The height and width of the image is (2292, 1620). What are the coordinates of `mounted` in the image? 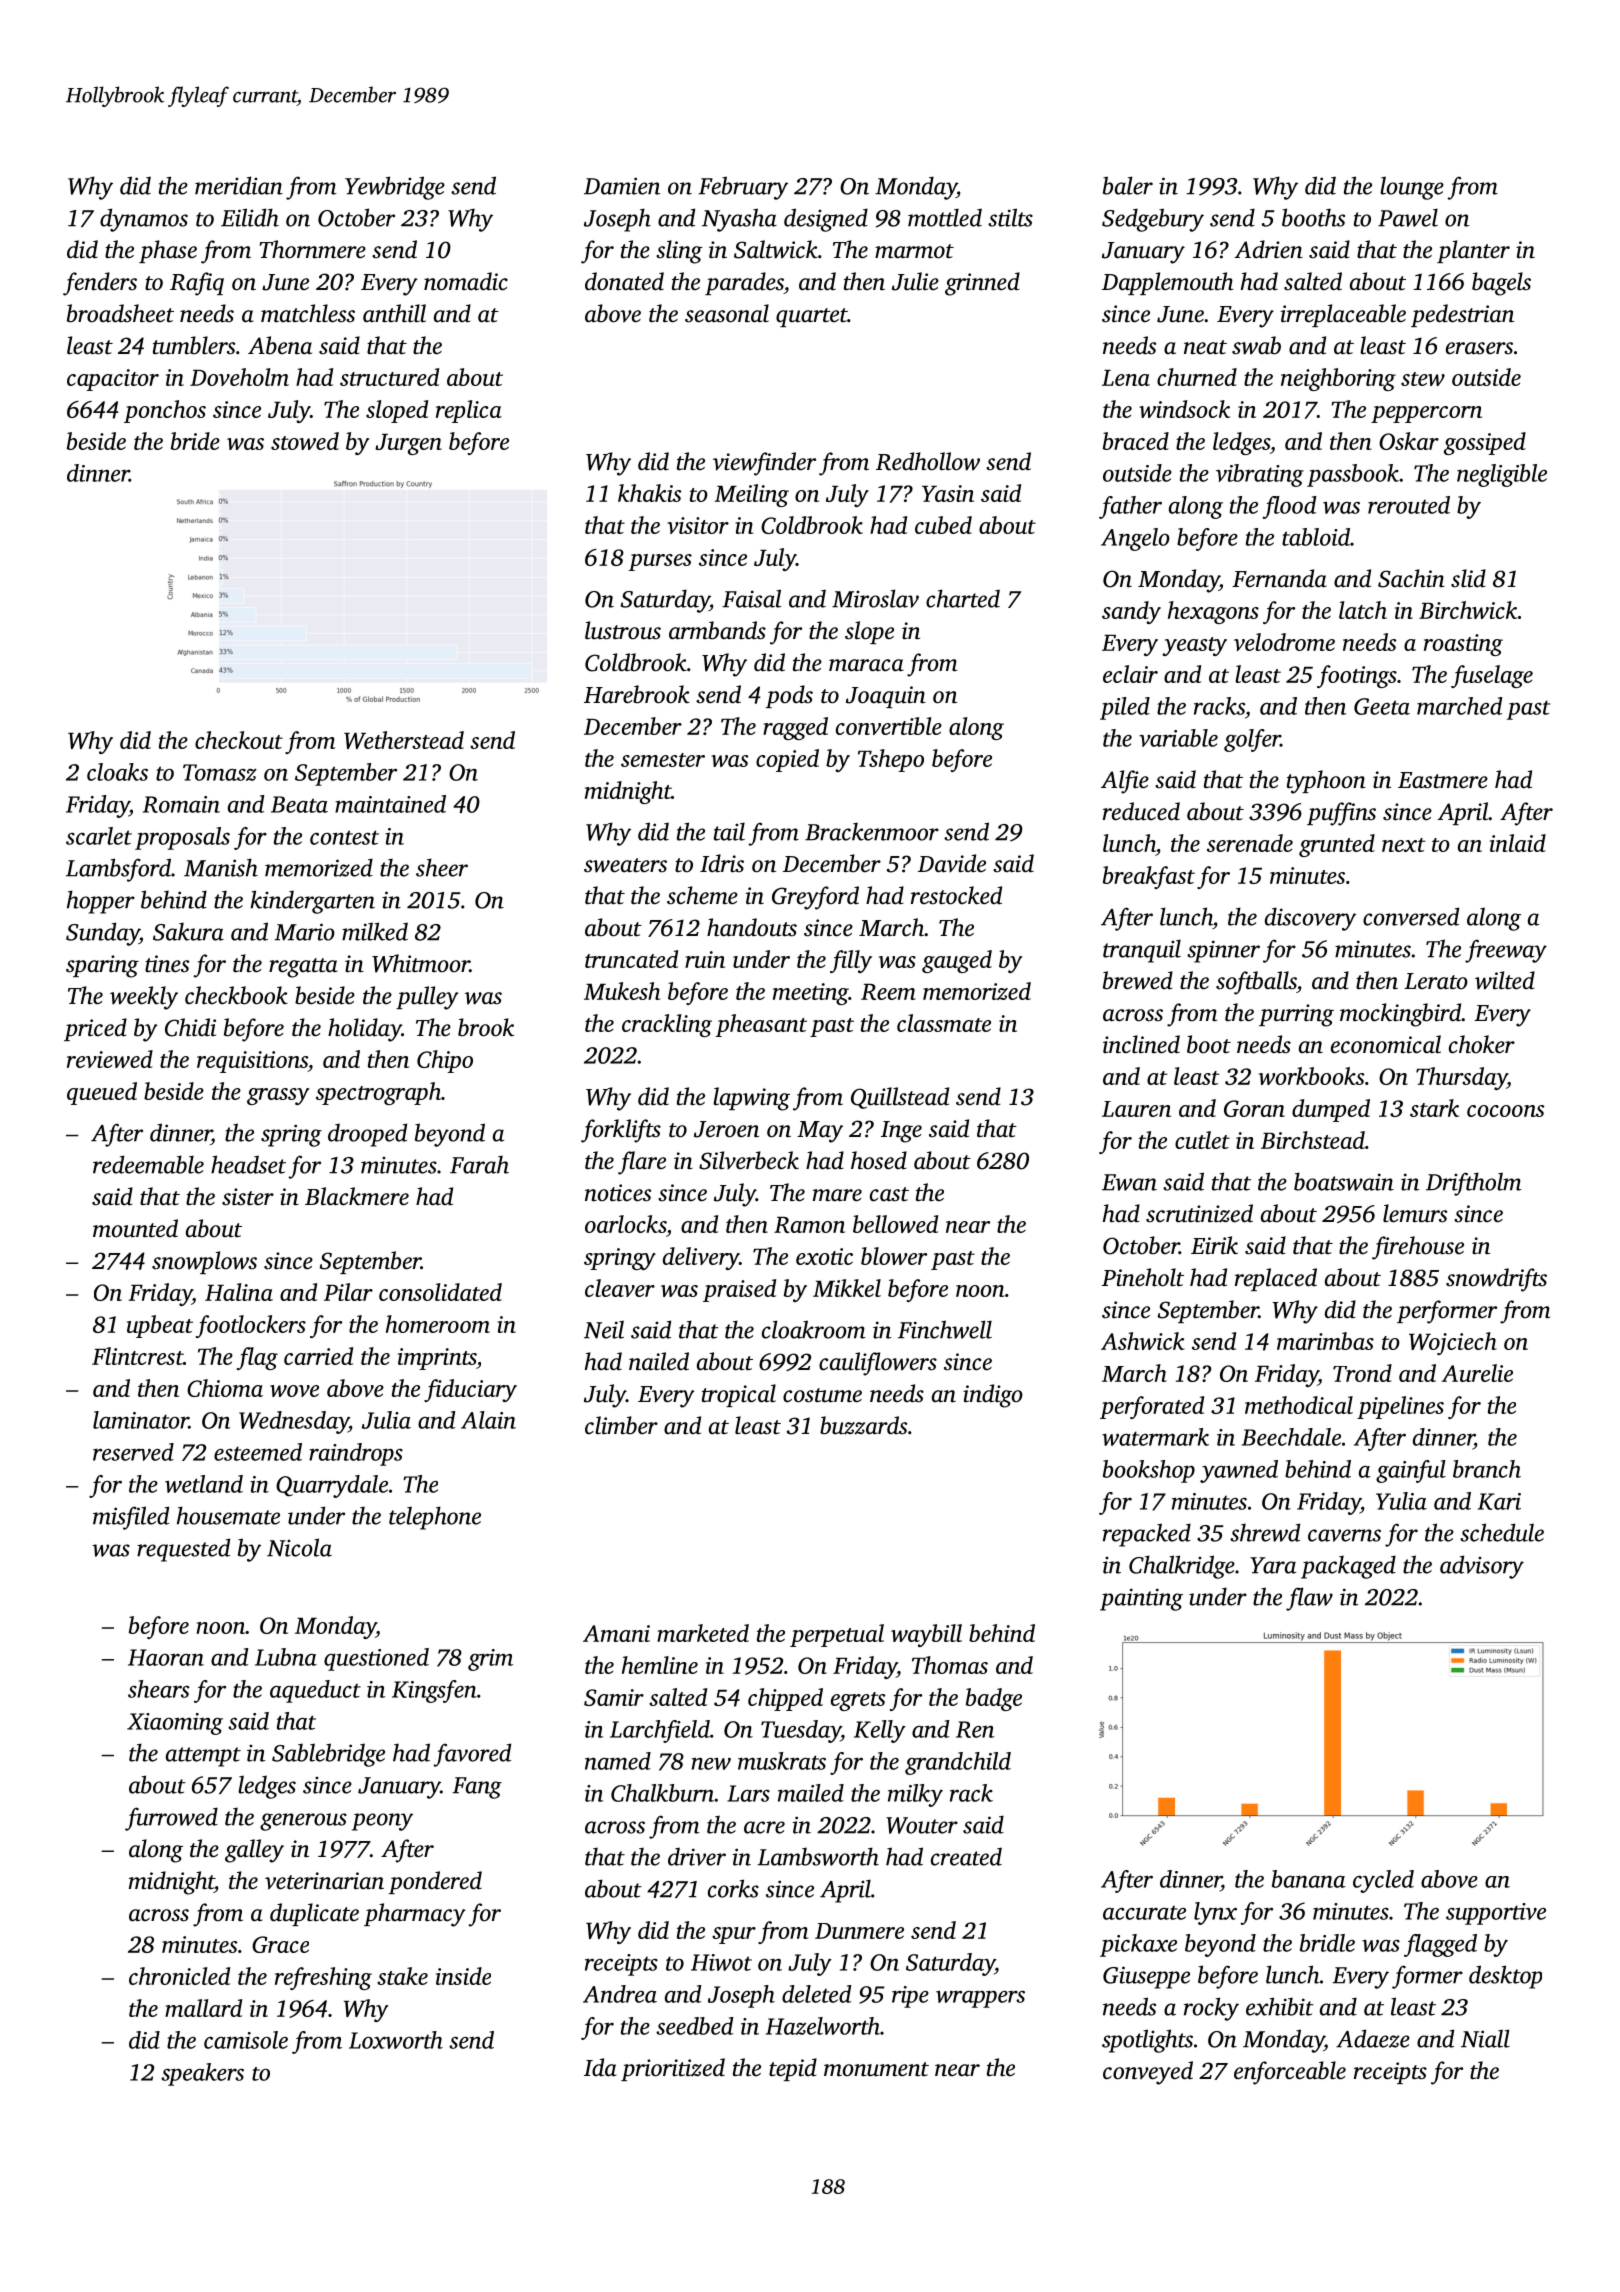 It's located at (135, 1228).
